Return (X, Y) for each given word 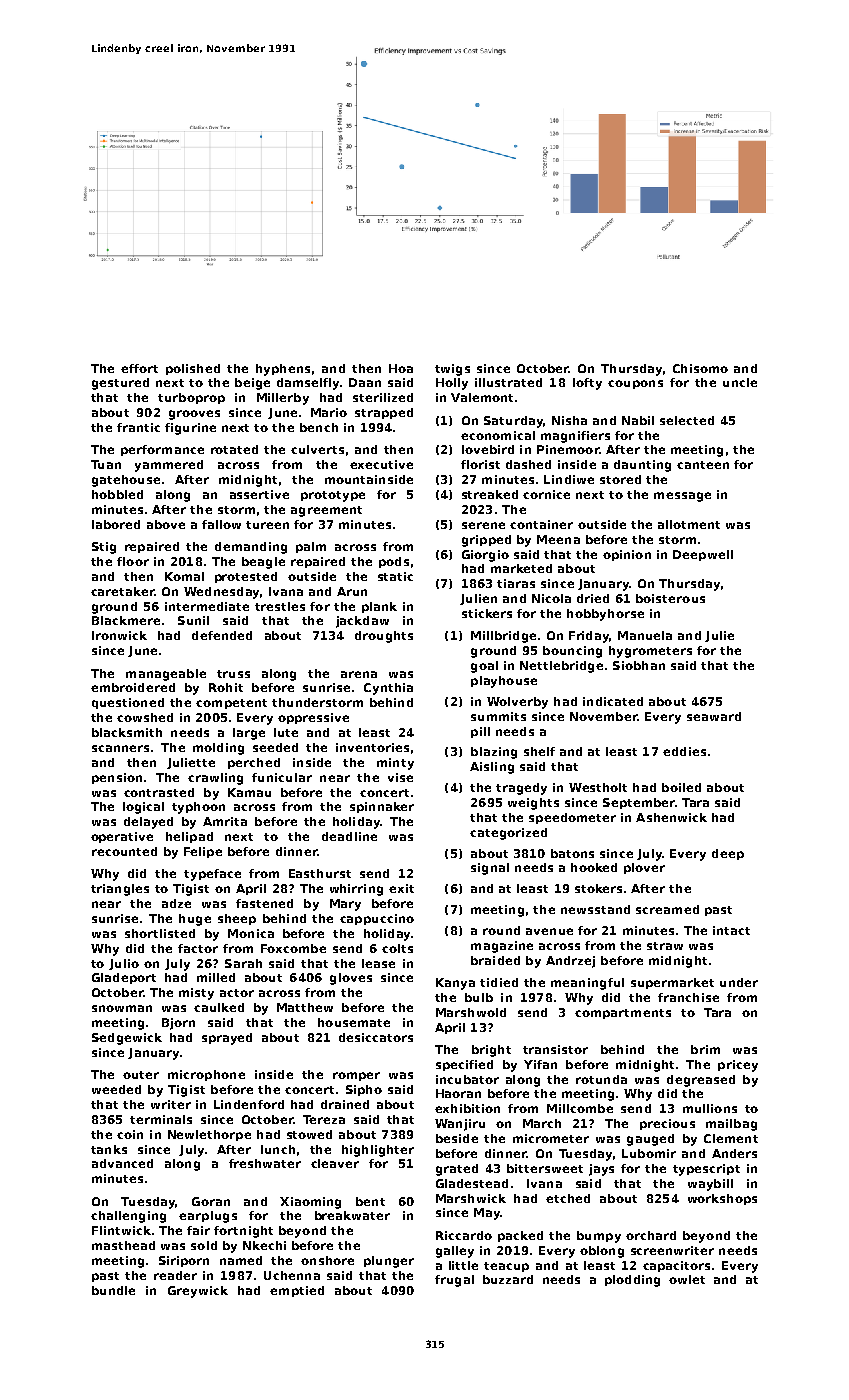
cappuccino (377, 919)
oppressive (313, 718)
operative (122, 837)
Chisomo (700, 368)
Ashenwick (671, 817)
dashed (528, 464)
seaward (714, 716)
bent (370, 1201)
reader (175, 1275)
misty (196, 994)
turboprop (191, 398)
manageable (166, 675)
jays (601, 1170)
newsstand (595, 909)
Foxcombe (293, 948)
